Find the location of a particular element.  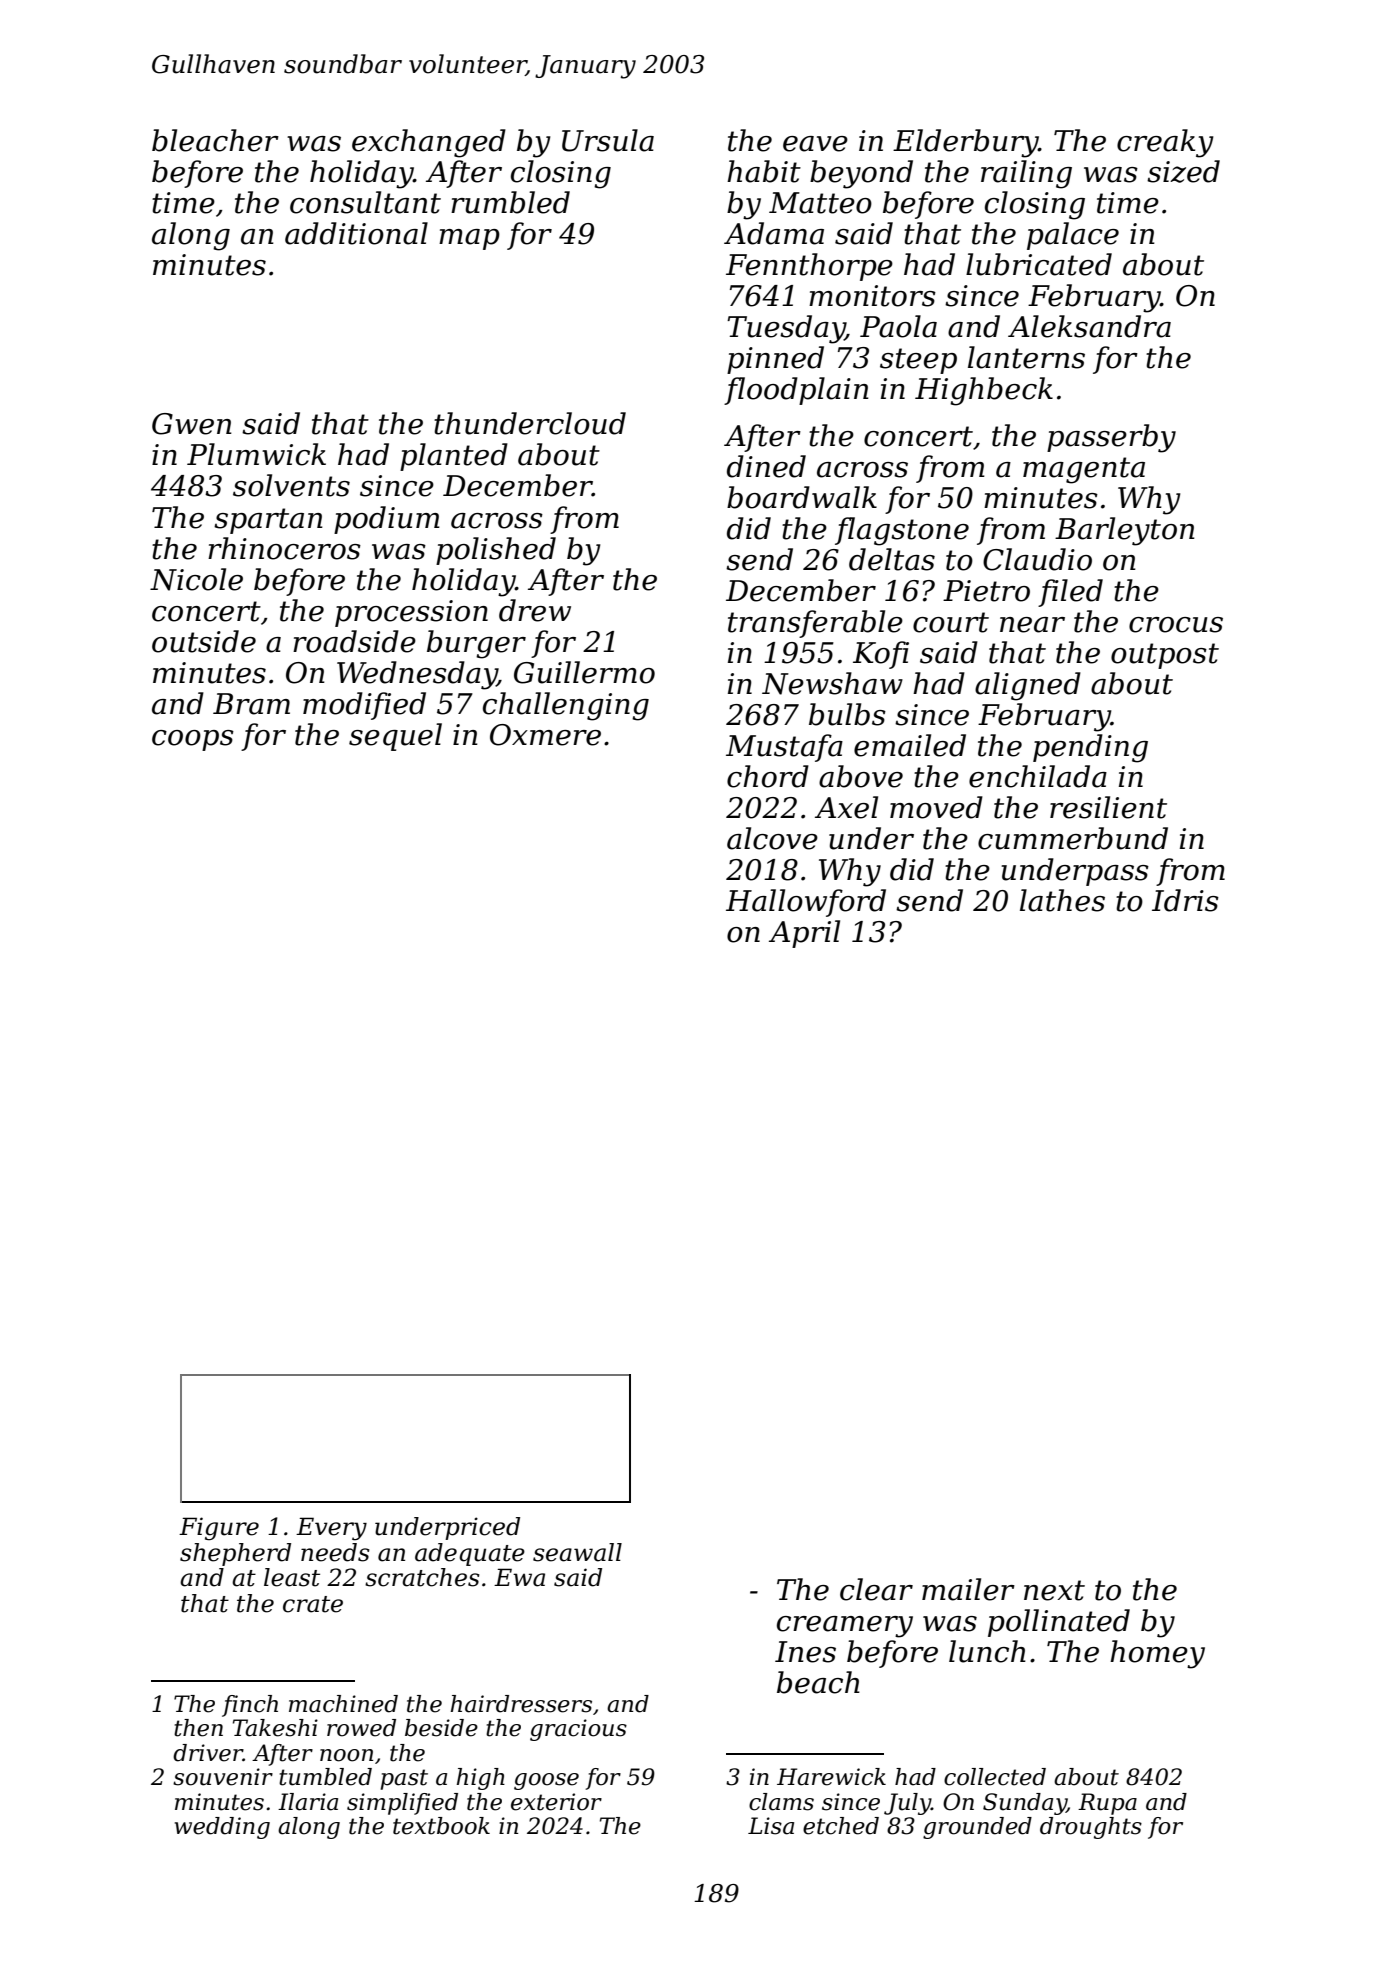

planted is located at coordinates (454, 457).
